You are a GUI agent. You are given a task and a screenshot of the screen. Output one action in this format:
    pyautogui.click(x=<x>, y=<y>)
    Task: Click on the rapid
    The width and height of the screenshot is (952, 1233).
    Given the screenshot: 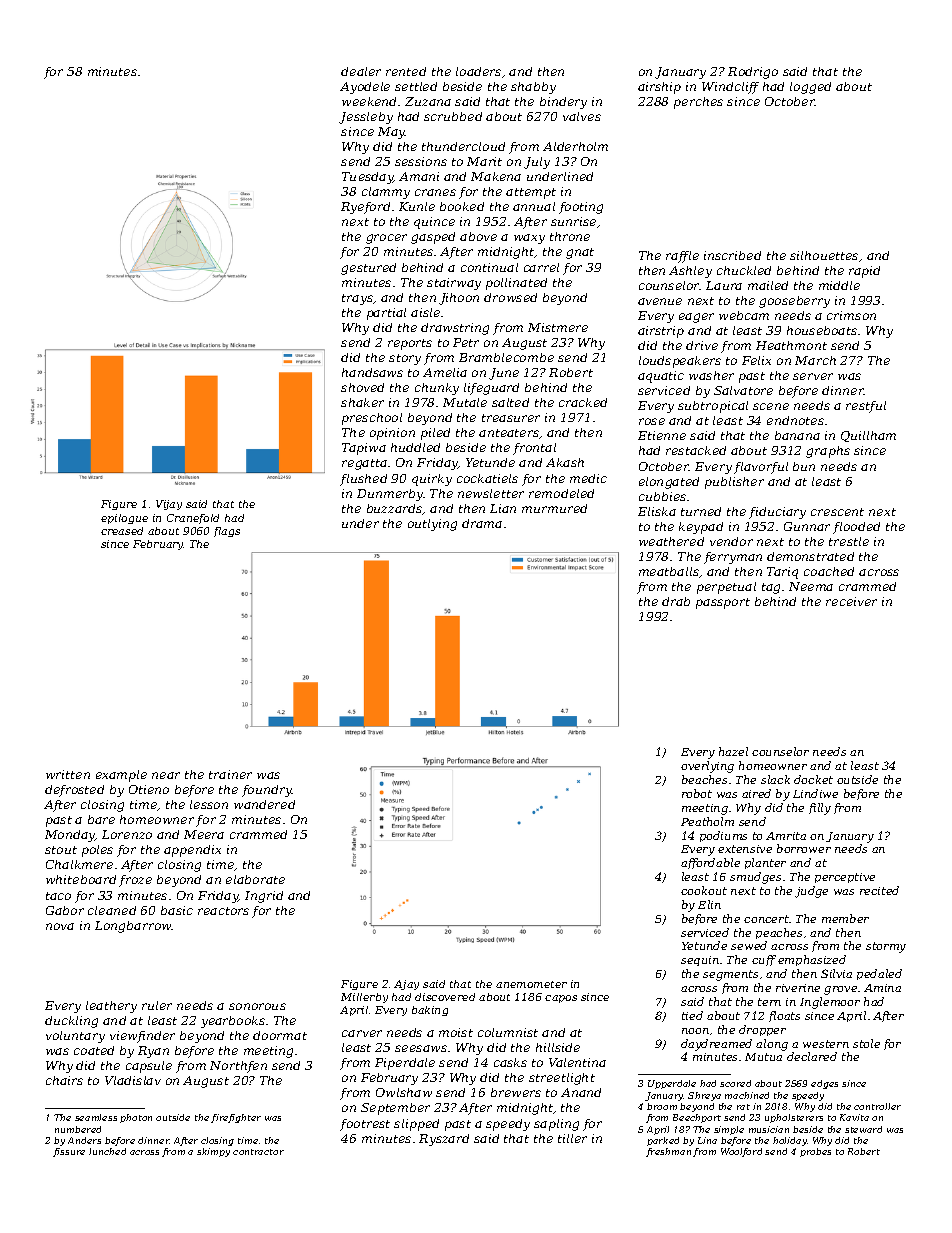 What is the action you would take?
    pyautogui.click(x=864, y=272)
